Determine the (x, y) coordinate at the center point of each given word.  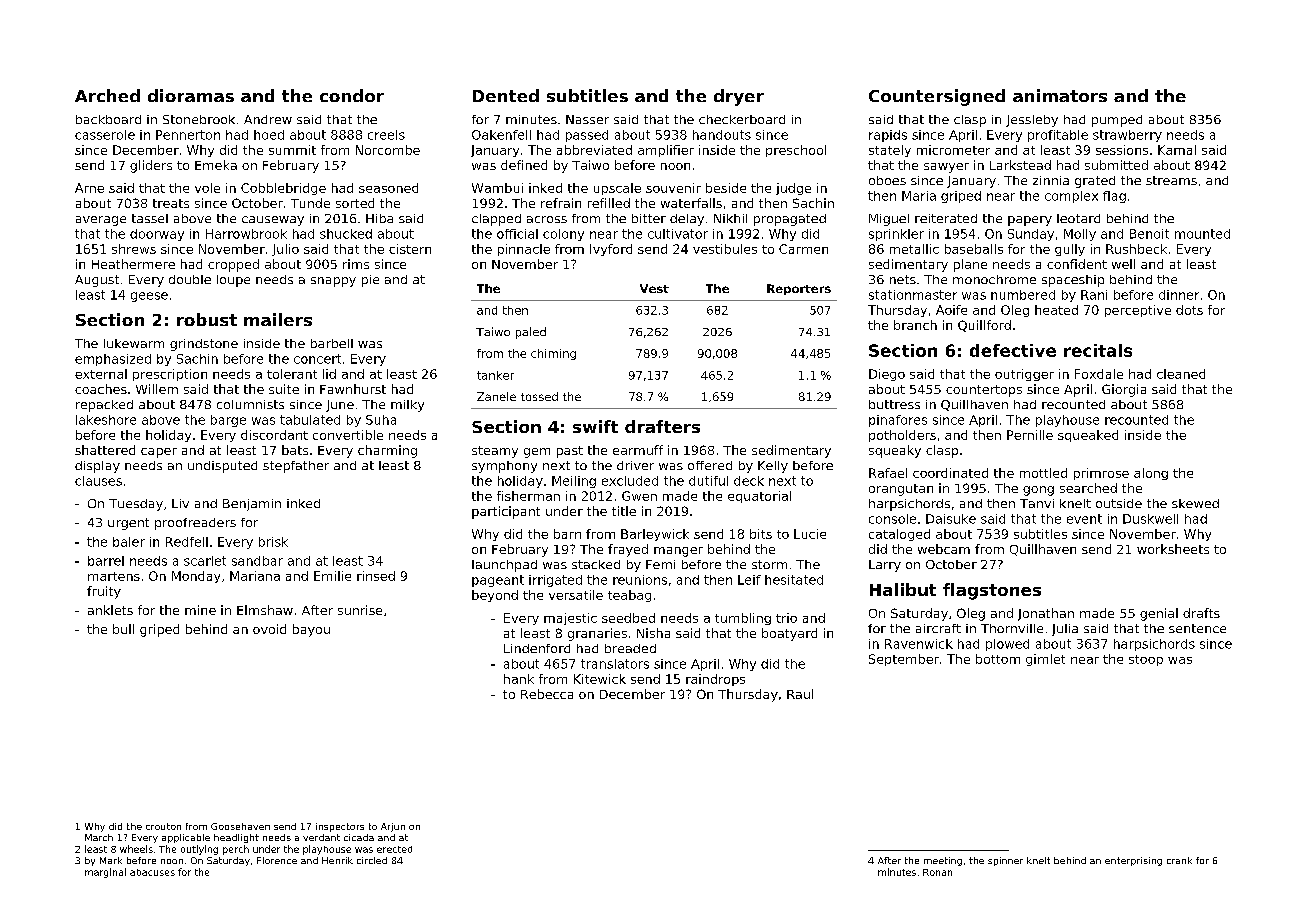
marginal (105, 873)
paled (531, 333)
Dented (506, 95)
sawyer (946, 168)
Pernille (1030, 435)
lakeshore (106, 420)
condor (352, 95)
